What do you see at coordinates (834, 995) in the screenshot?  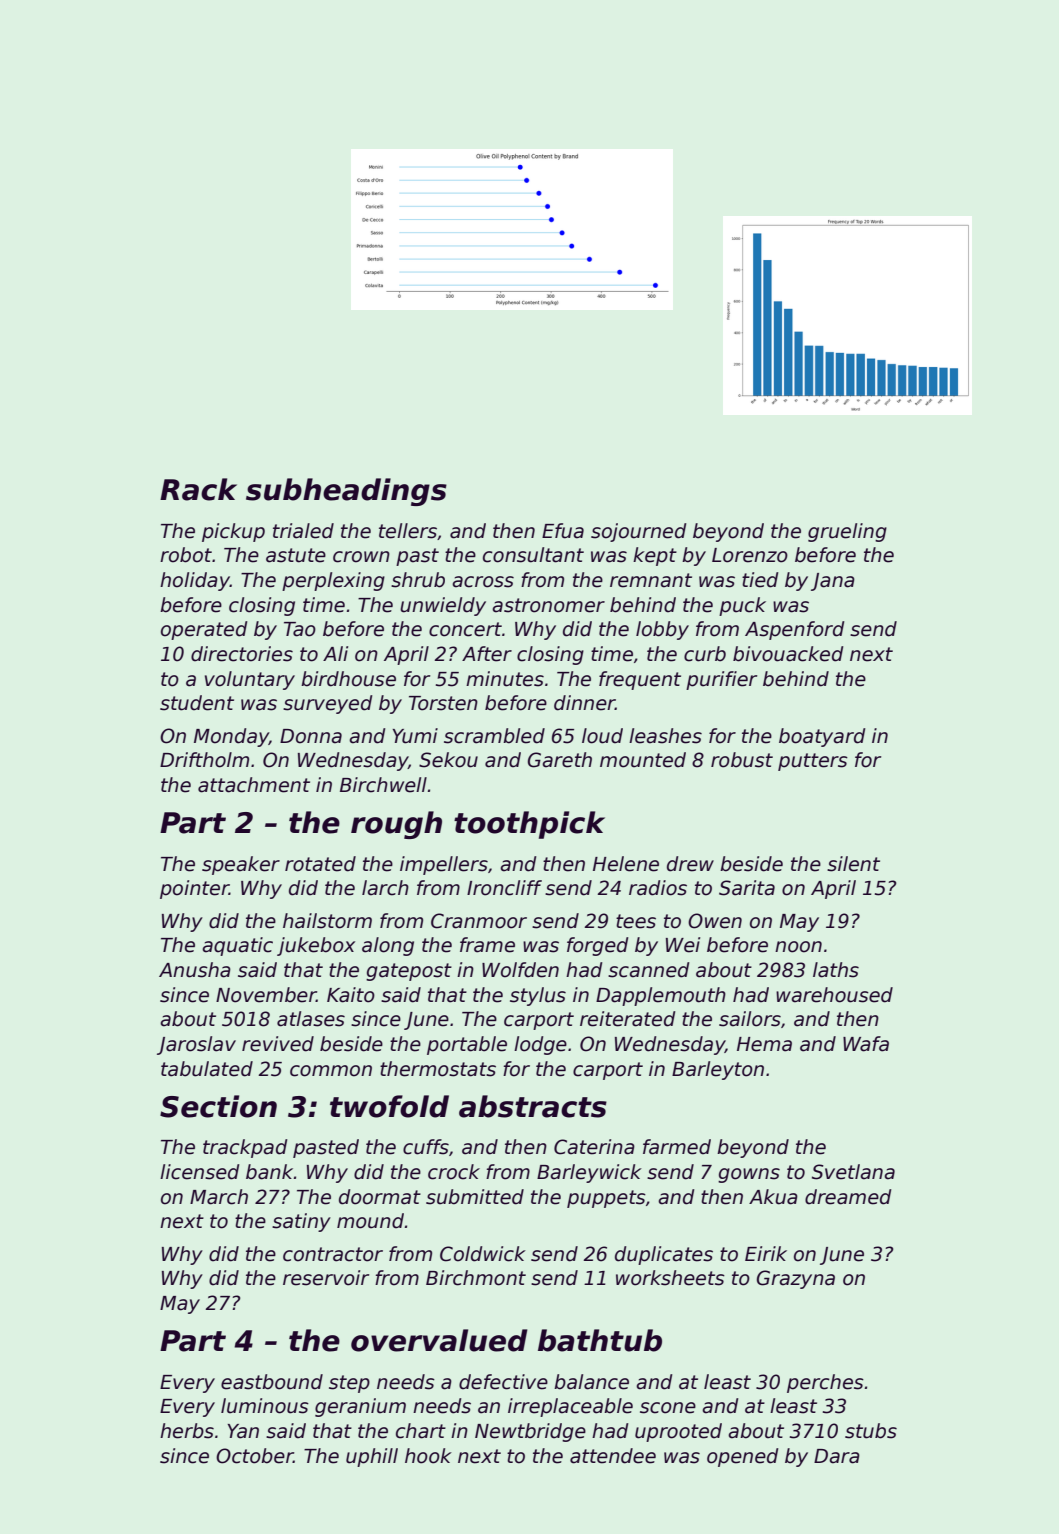 I see `warehoused` at bounding box center [834, 995].
